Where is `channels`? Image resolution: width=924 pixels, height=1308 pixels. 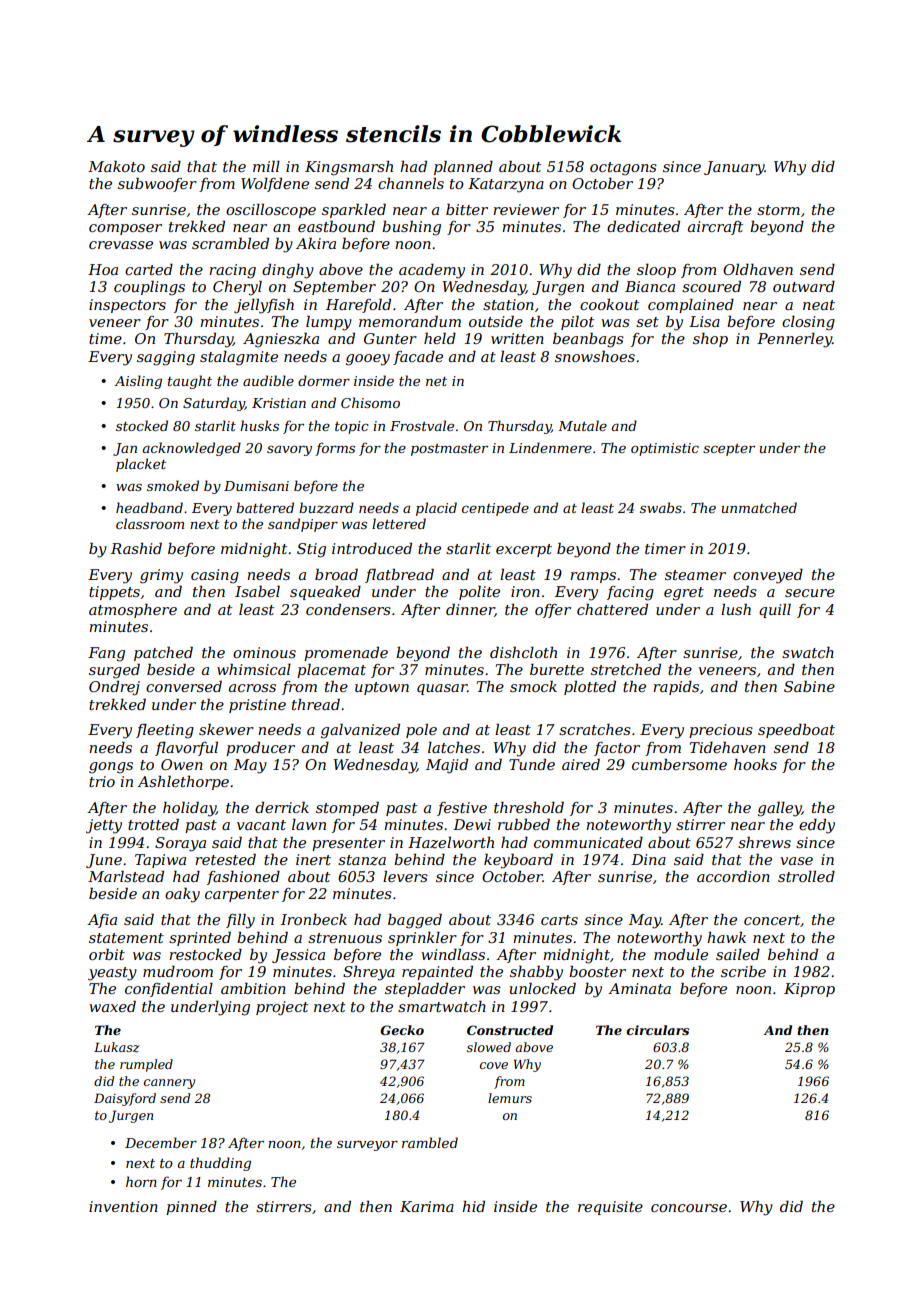
channels is located at coordinates (411, 183).
